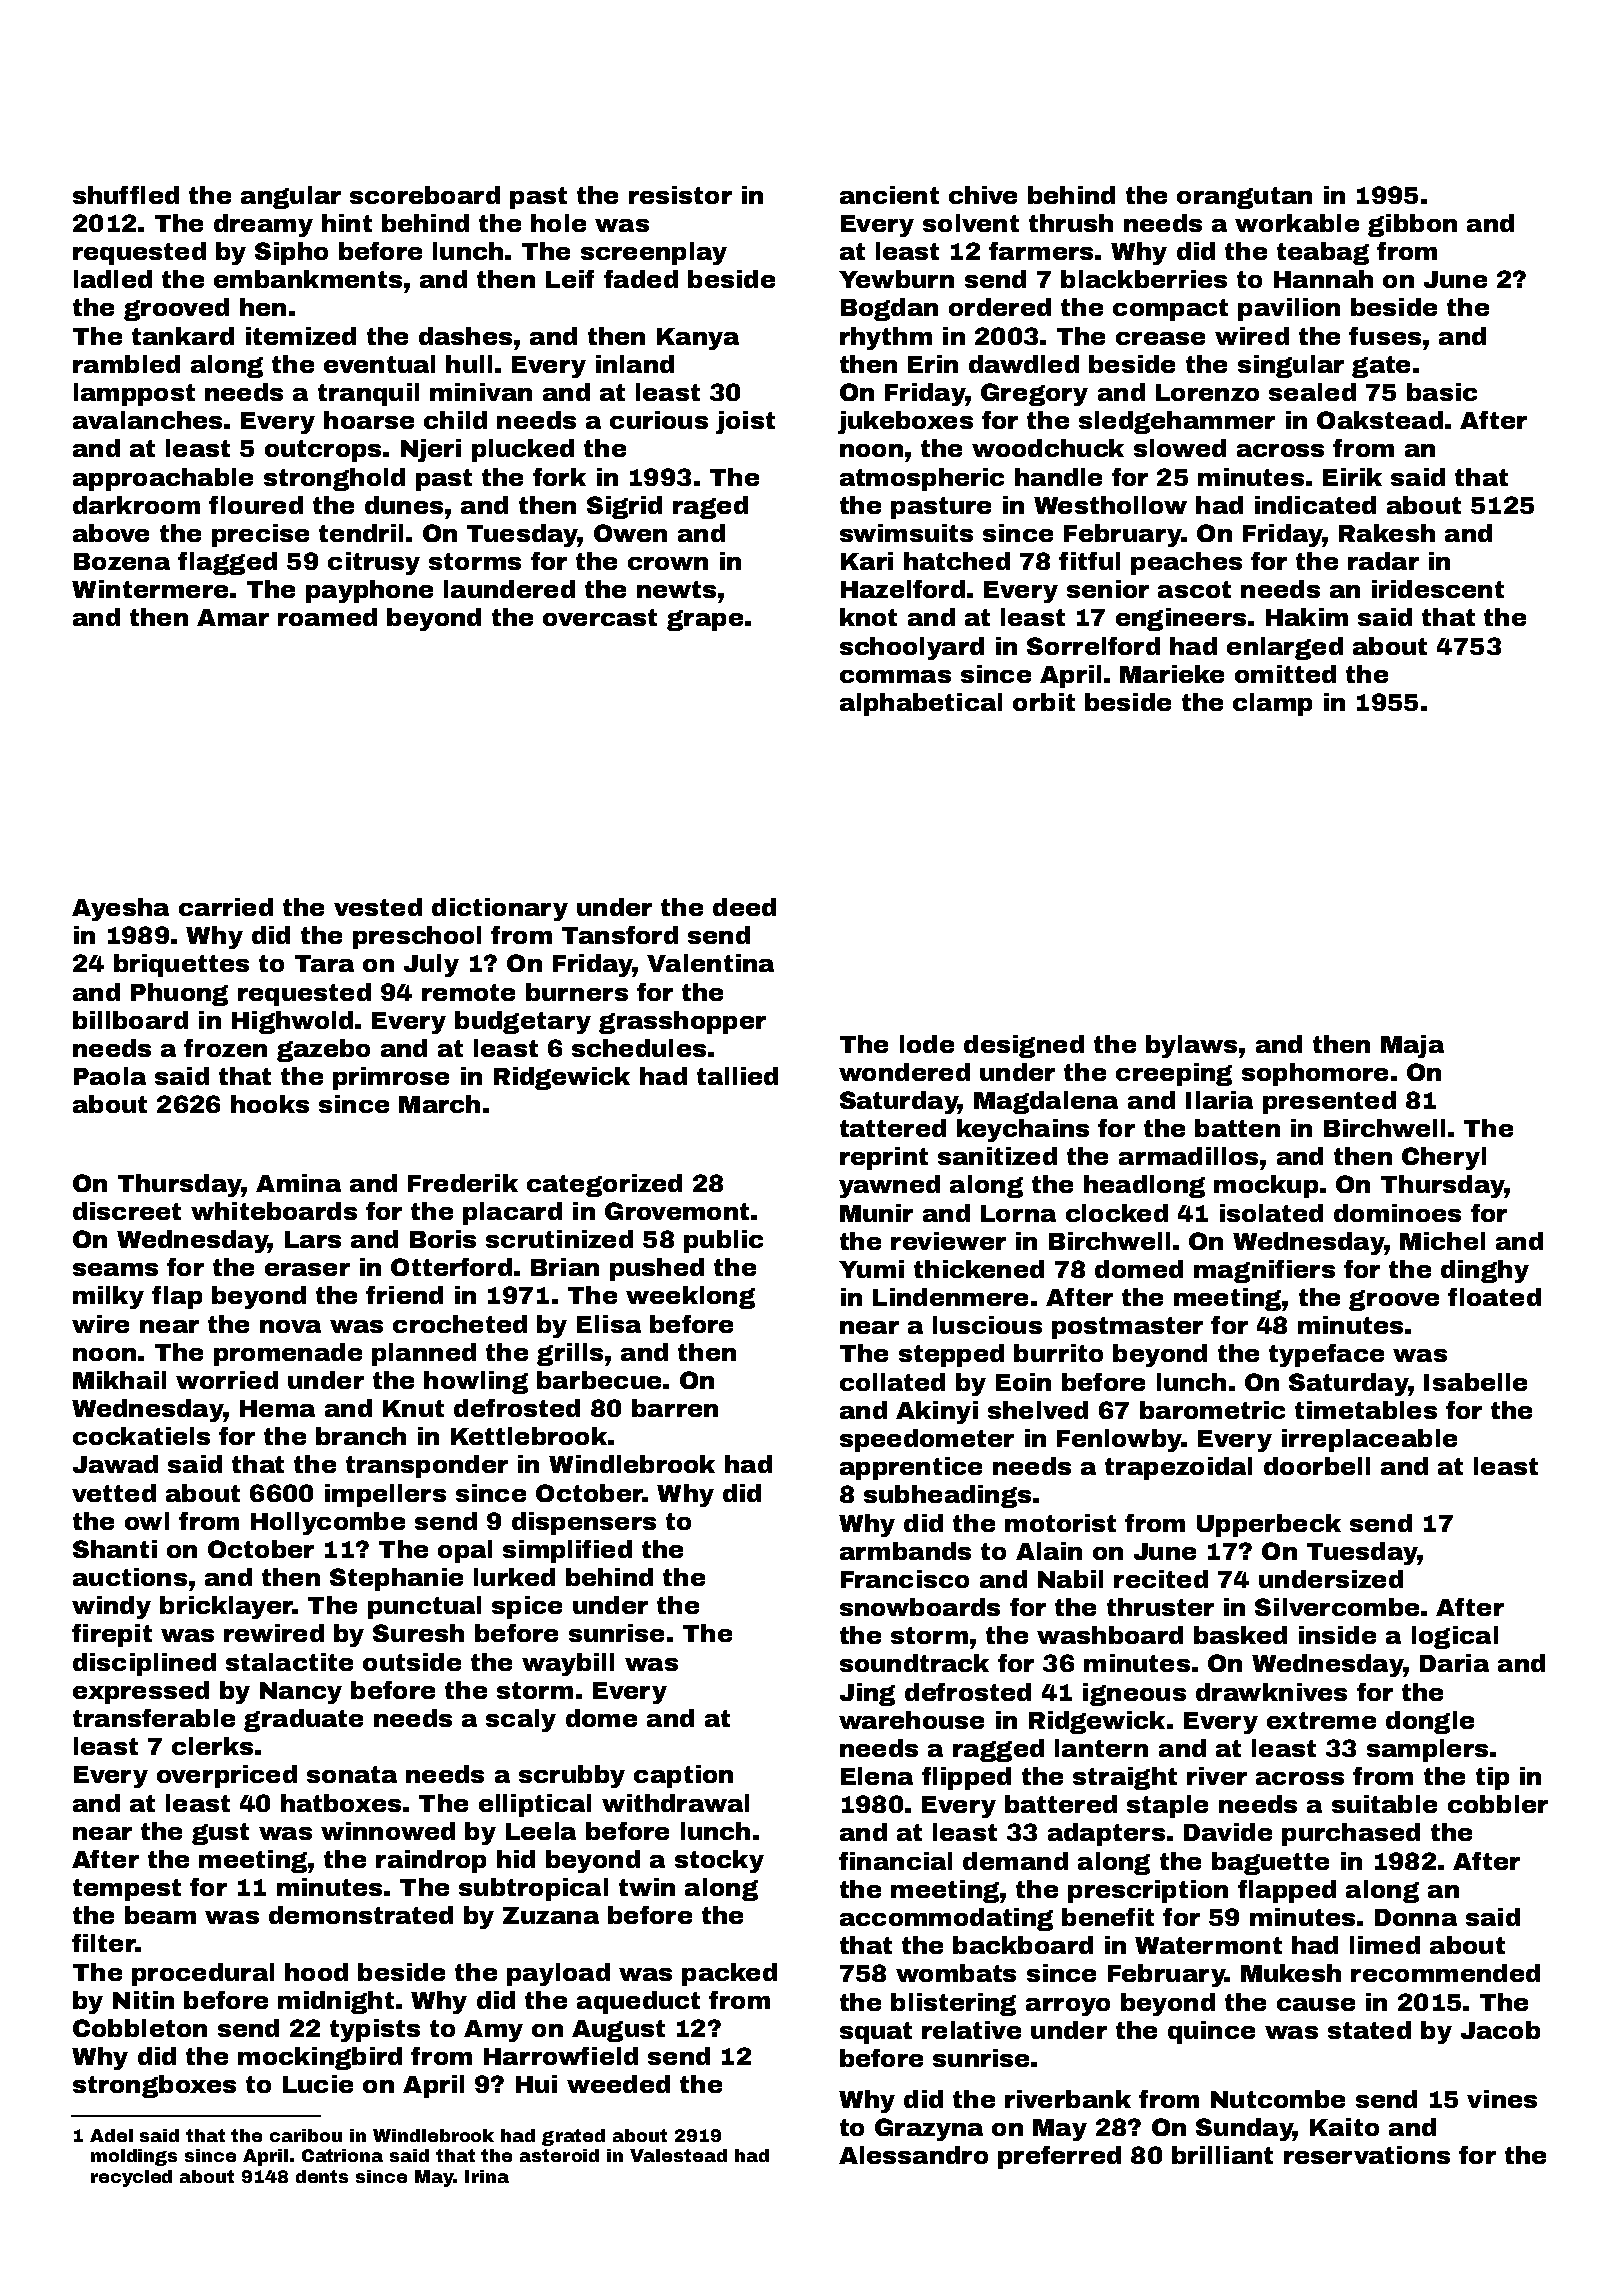  I want to click on Lorna, so click(1018, 1213).
